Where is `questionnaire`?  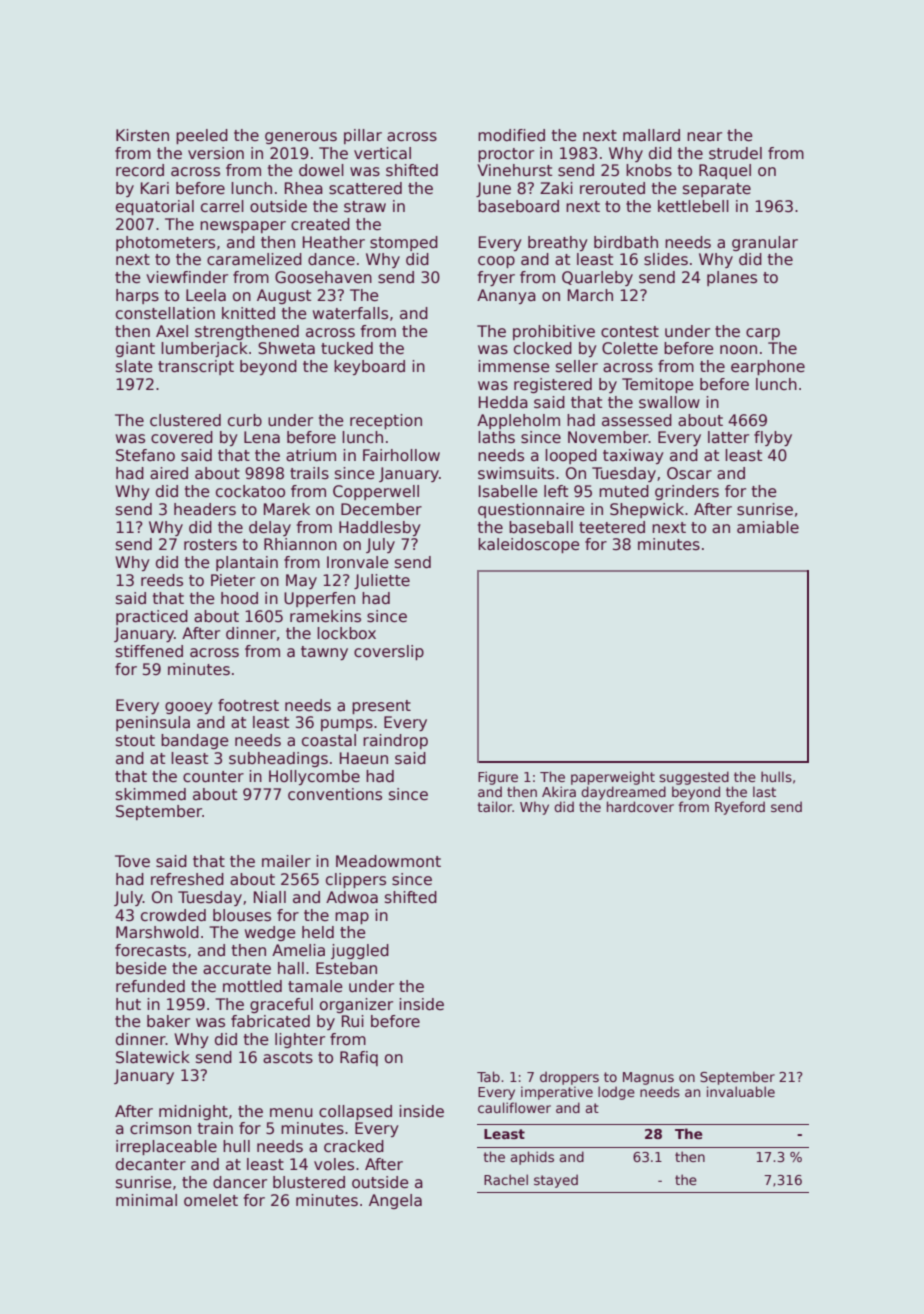
questionnaire is located at coordinates (531, 510).
